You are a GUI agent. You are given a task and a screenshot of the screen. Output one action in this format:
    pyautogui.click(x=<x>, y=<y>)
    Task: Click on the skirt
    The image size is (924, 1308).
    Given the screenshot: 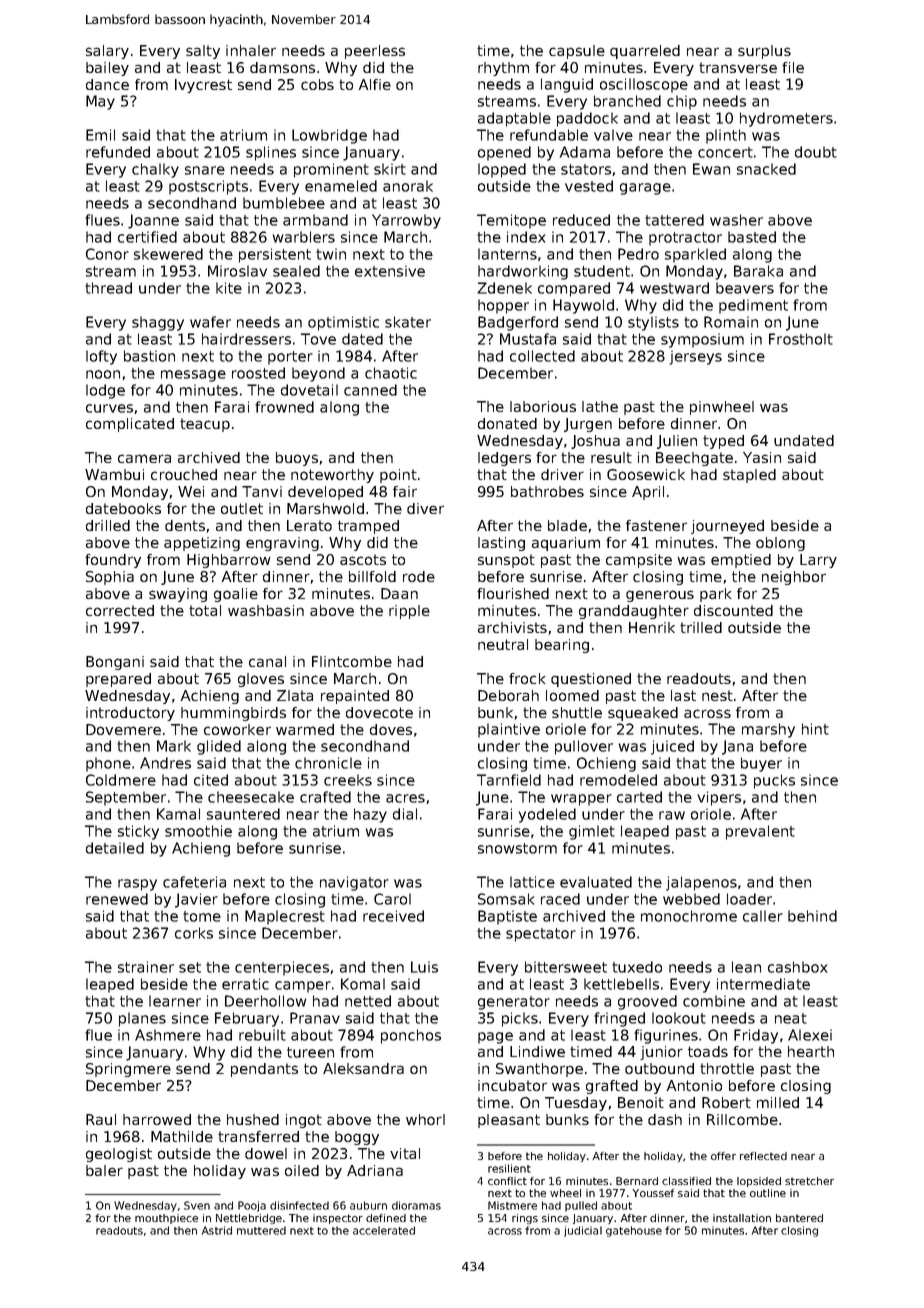 What is the action you would take?
    pyautogui.click(x=390, y=169)
